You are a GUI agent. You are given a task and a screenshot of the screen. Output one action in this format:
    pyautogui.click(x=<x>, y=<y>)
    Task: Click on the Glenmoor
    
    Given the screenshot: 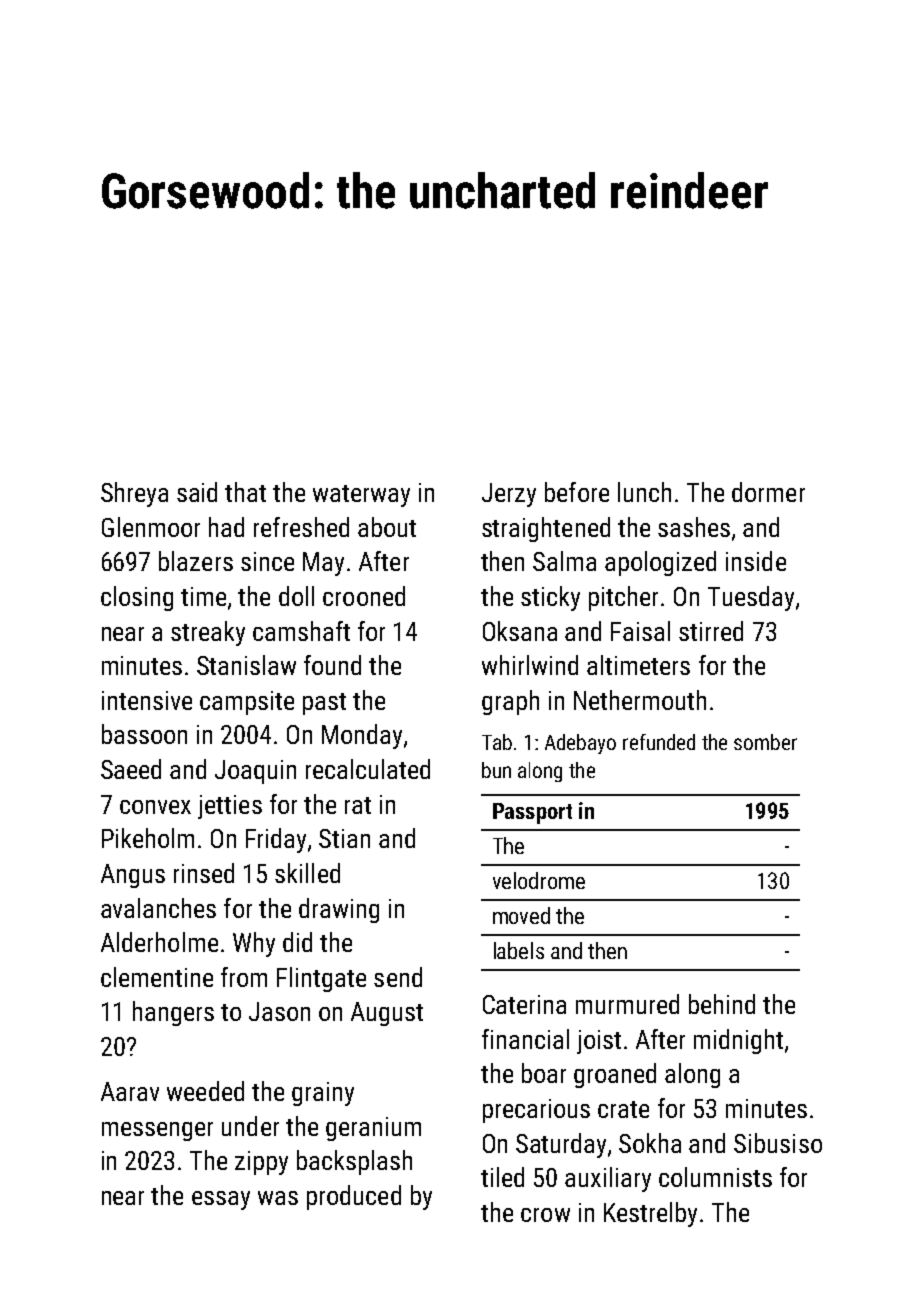 What is the action you would take?
    pyautogui.click(x=151, y=527)
